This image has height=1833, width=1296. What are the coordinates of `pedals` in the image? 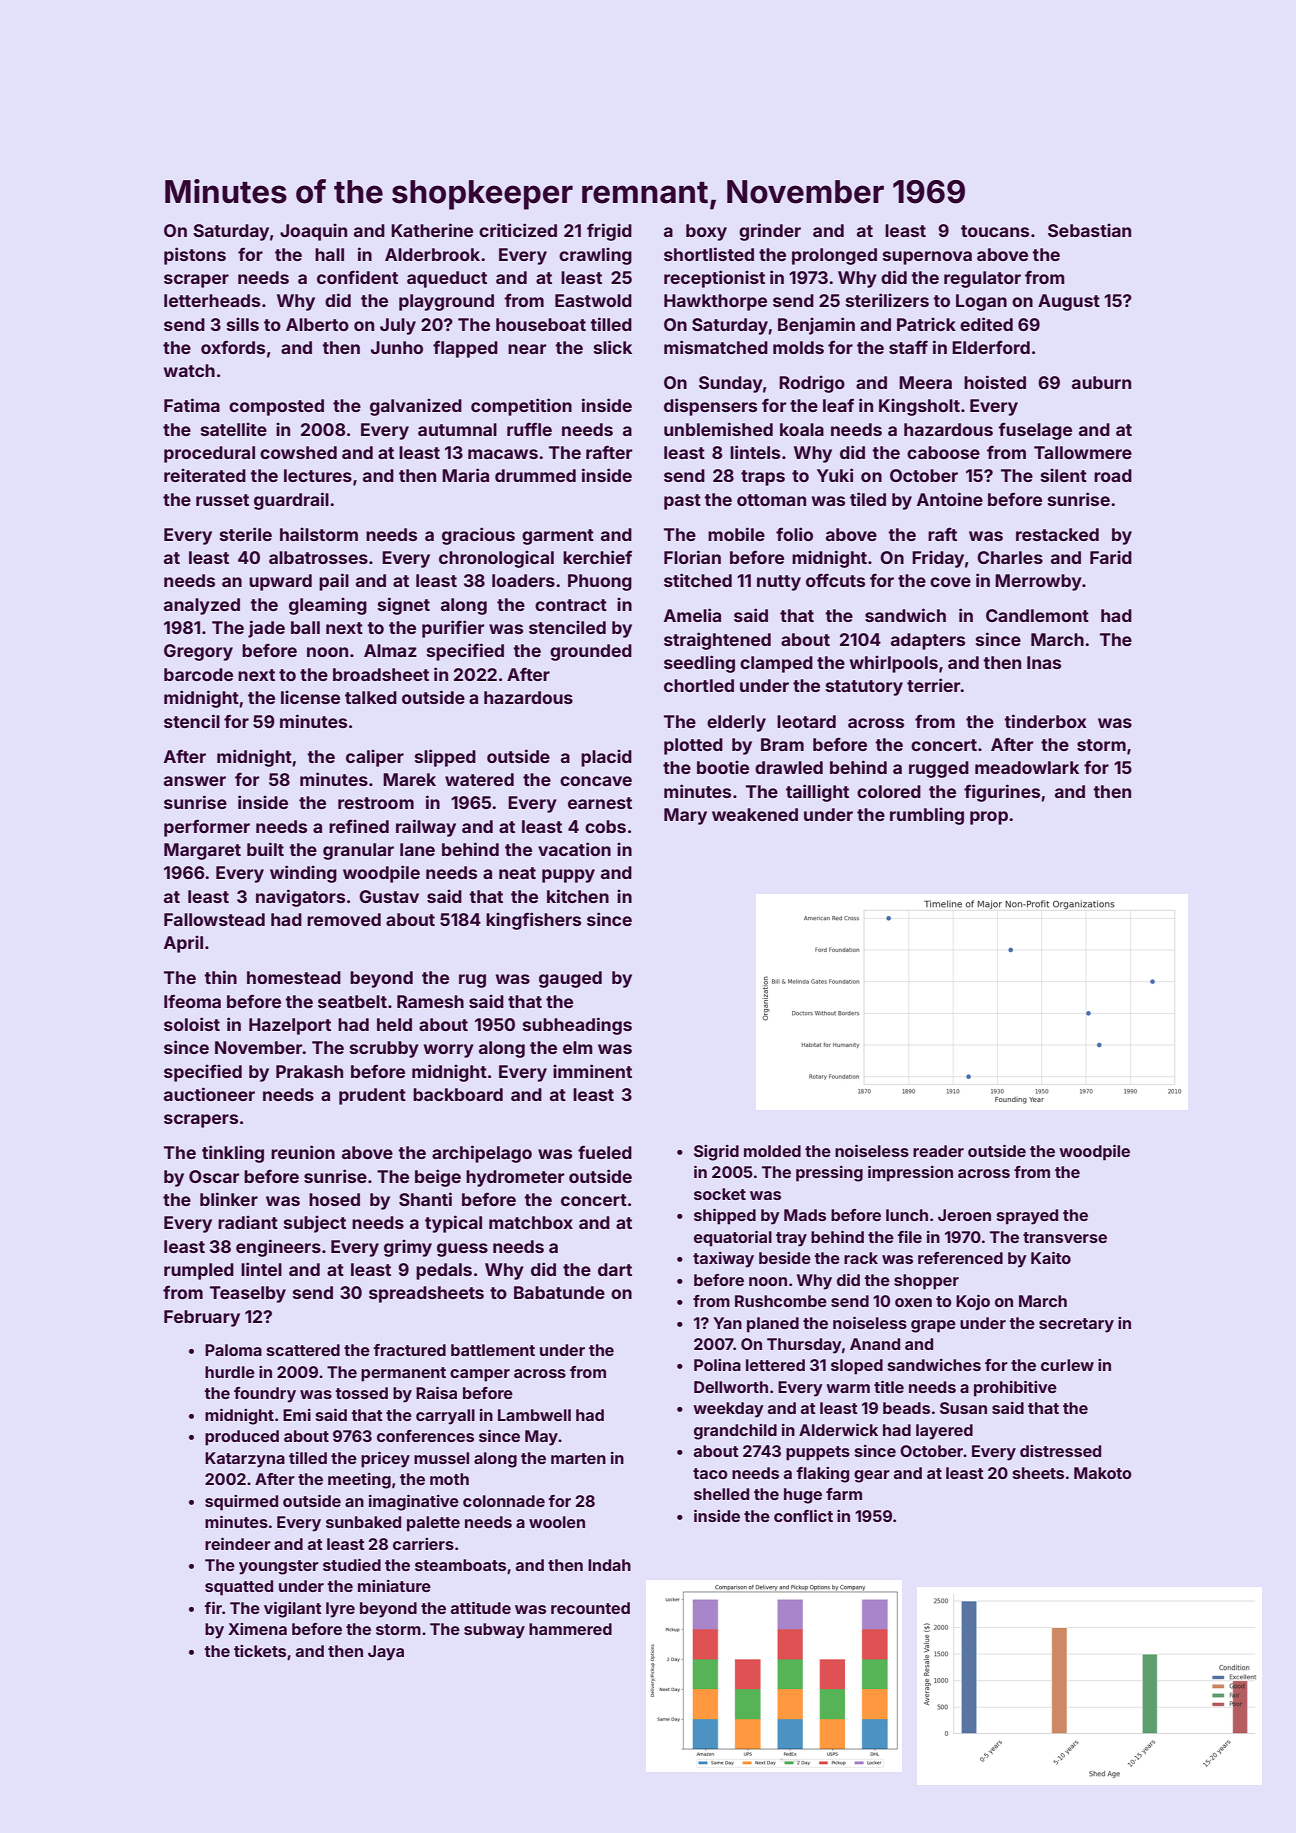 It's located at (444, 1271).
